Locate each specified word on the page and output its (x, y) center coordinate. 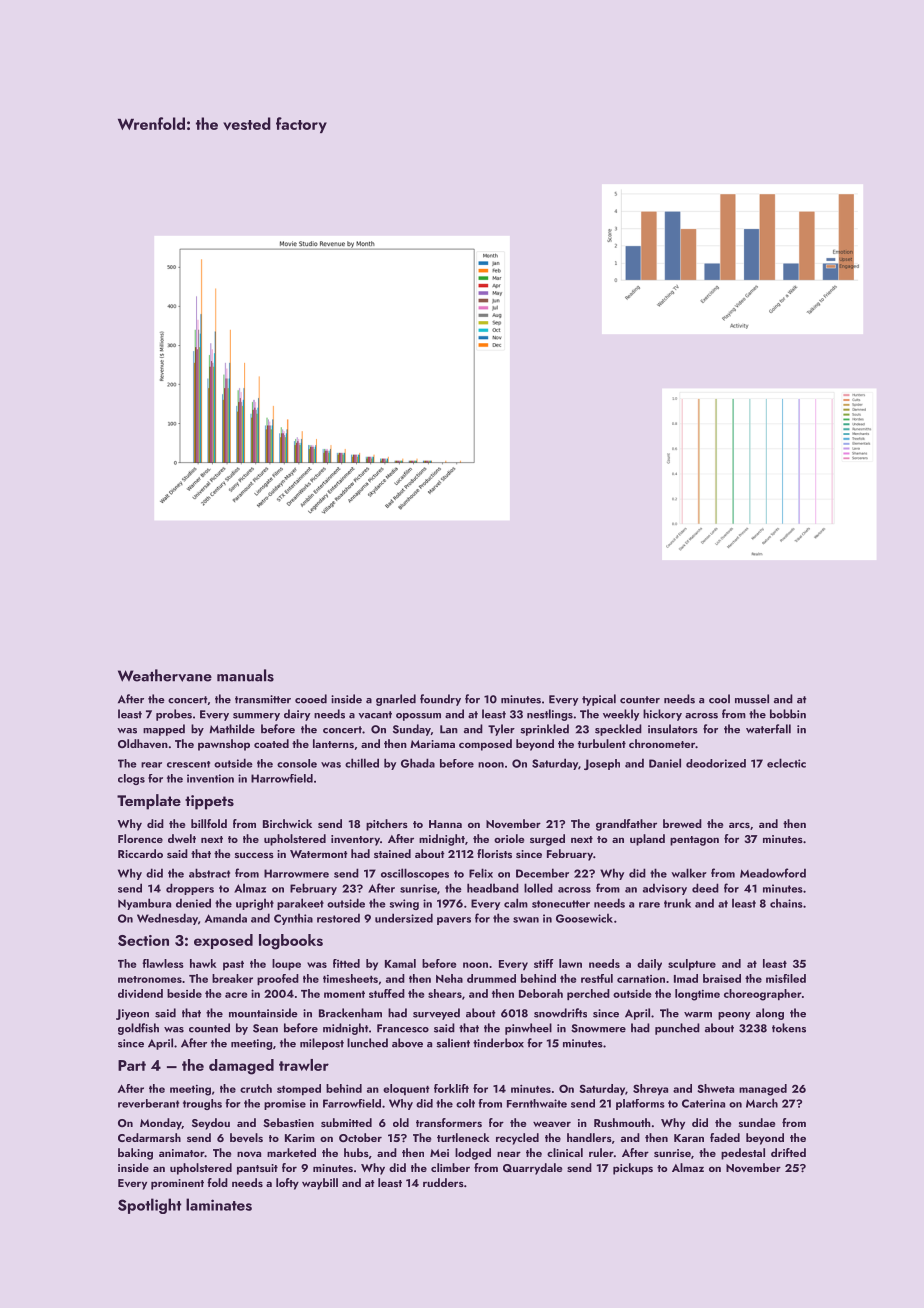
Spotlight (150, 1206)
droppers (190, 889)
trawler (304, 1065)
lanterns (333, 743)
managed (763, 1090)
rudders (443, 1182)
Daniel (665, 763)
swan (526, 920)
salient (453, 1043)
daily (649, 964)
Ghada (418, 763)
